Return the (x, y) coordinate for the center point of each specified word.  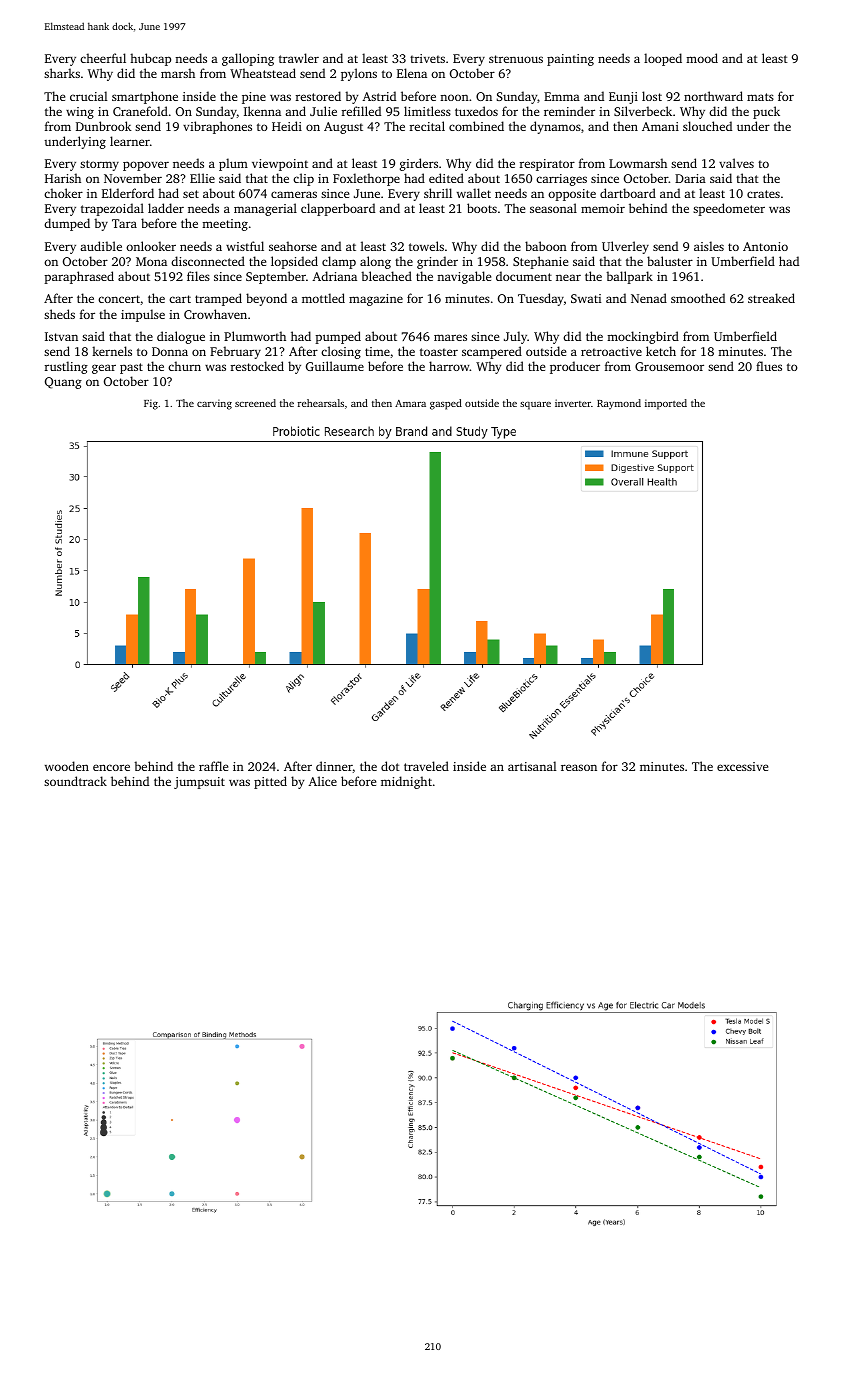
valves (736, 163)
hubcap (150, 59)
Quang (63, 383)
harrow (449, 366)
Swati (586, 298)
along (375, 262)
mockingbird (643, 337)
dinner (334, 766)
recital (427, 126)
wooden (67, 766)
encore (111, 767)
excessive (742, 766)
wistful (245, 246)
